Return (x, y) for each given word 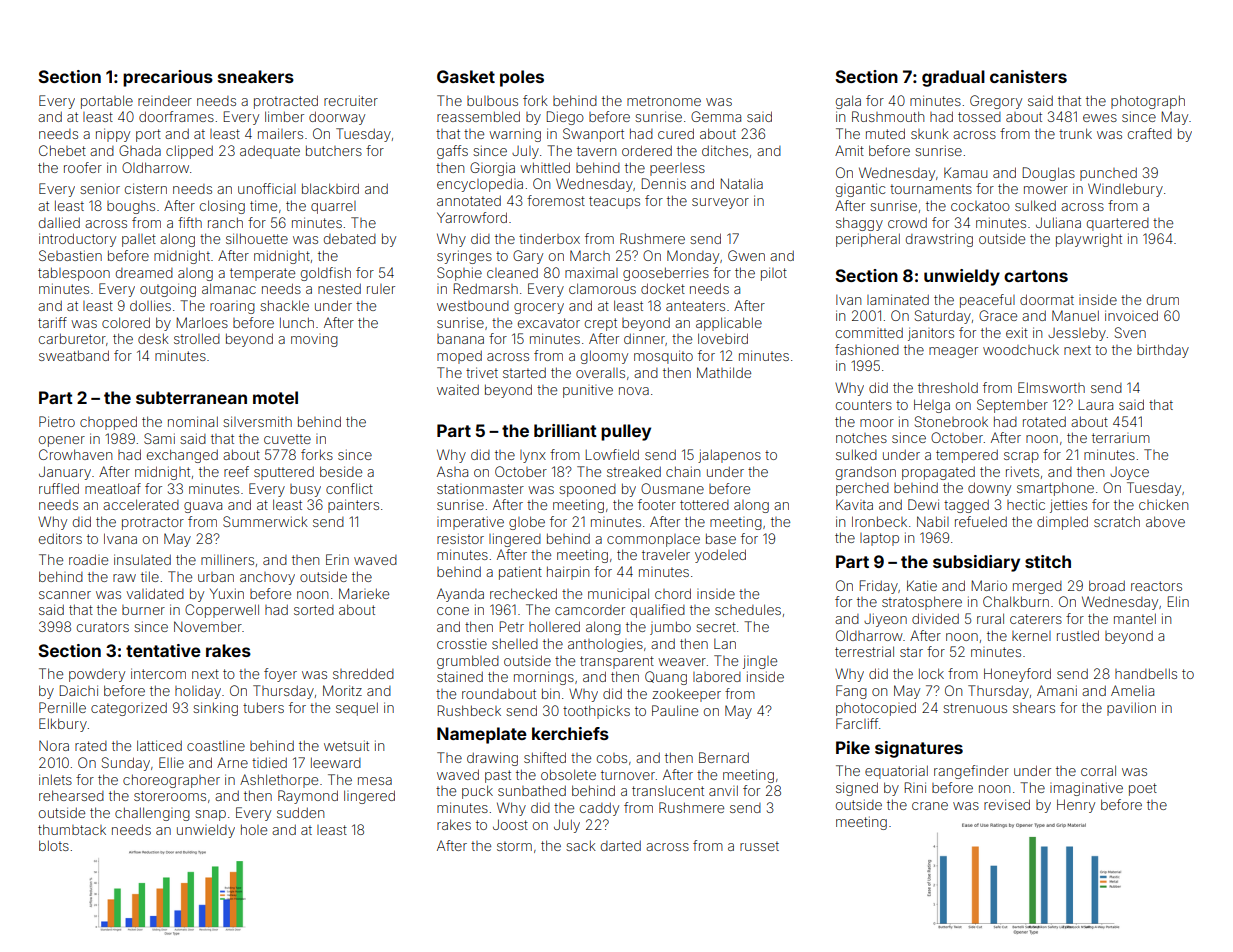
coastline (216, 745)
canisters (1028, 76)
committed (869, 333)
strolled (197, 338)
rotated (1044, 422)
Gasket (466, 76)
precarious (168, 78)
